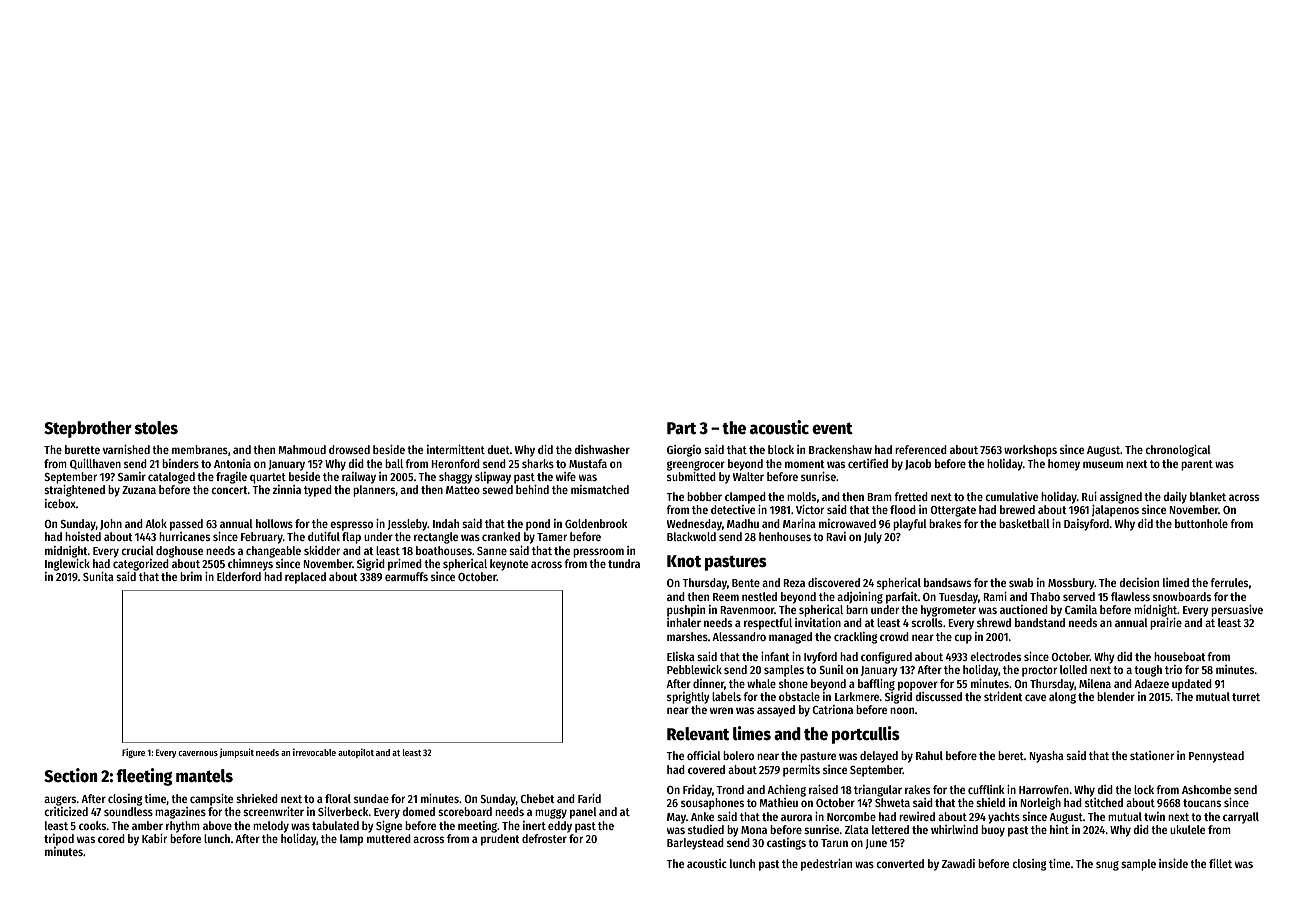 This document has width=1308, height=924. Describe the element at coordinates (624, 563) in the document. I see `tundra` at that location.
